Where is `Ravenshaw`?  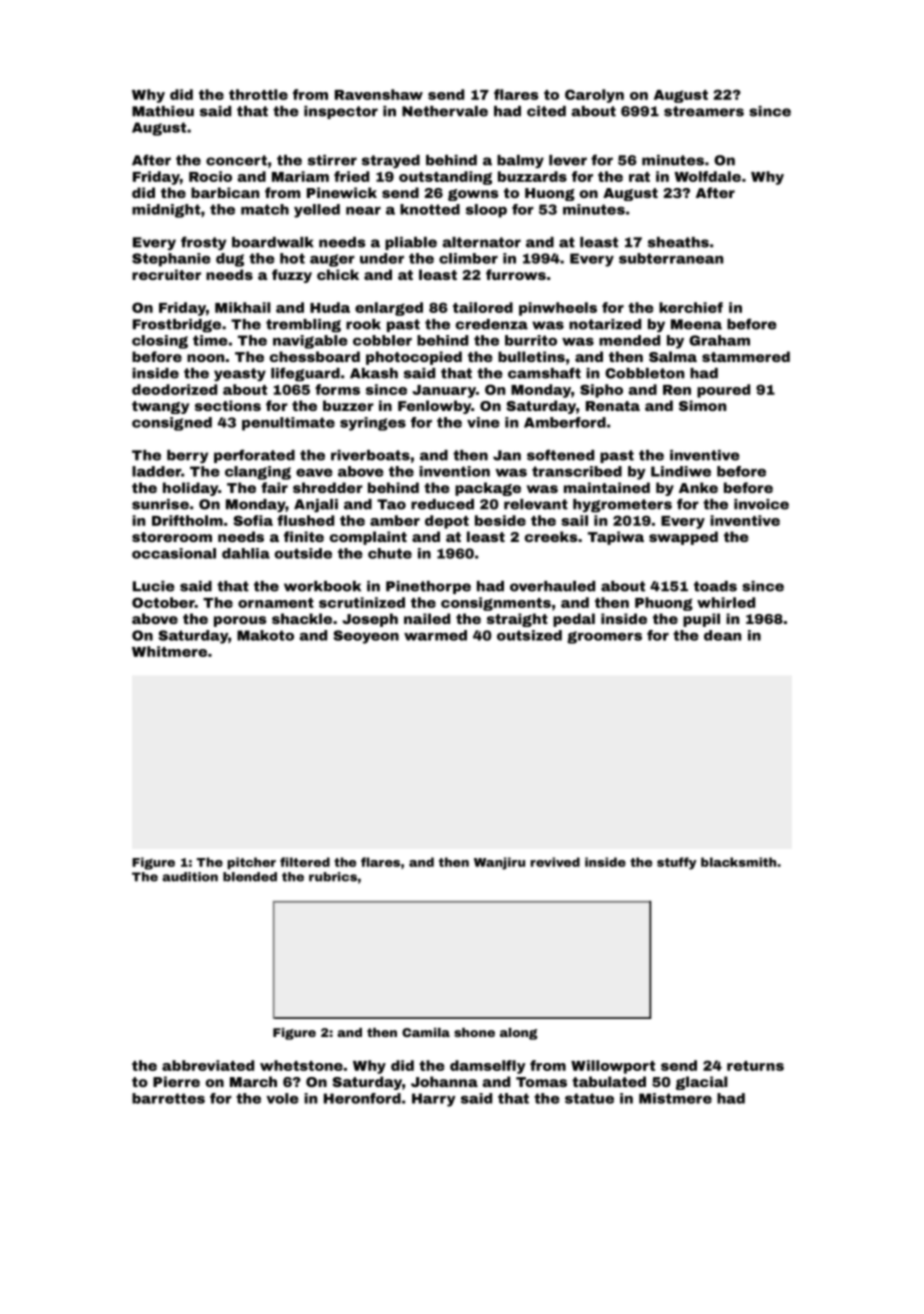
Ravenshaw is located at coordinates (379, 94).
